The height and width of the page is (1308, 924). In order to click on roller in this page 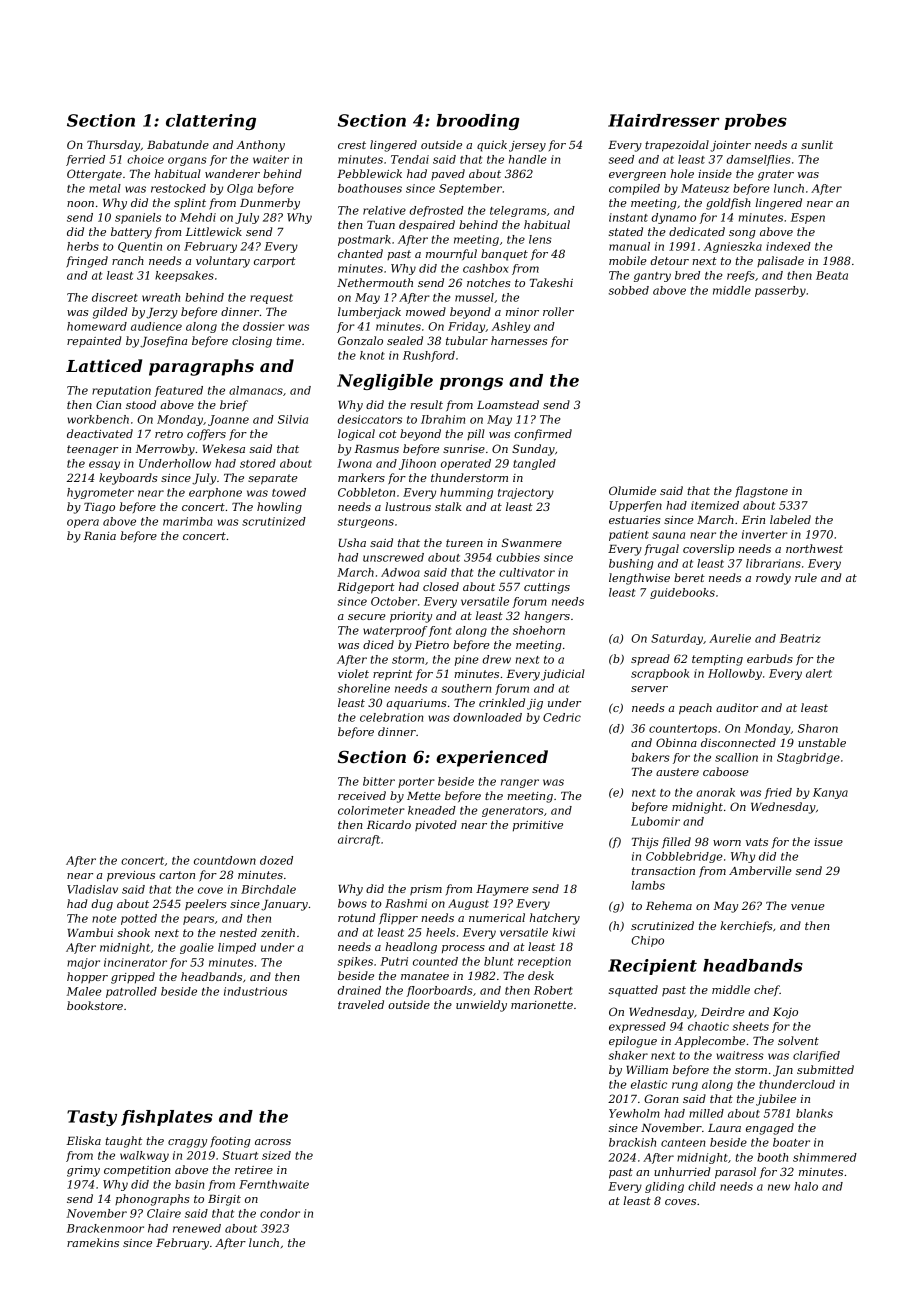, I will do `click(558, 311)`.
